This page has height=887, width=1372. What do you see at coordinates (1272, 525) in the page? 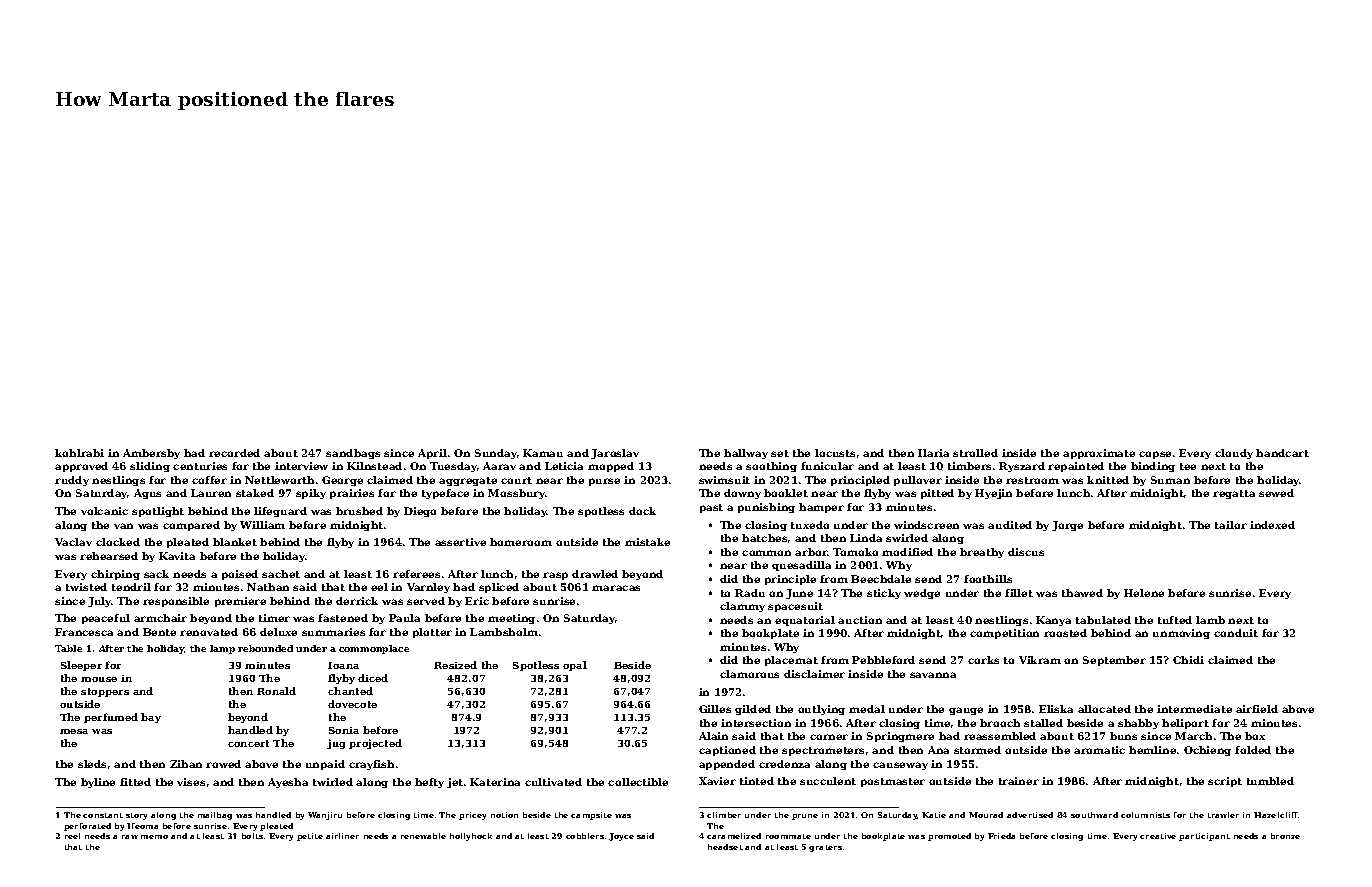
I see `indexed` at bounding box center [1272, 525].
